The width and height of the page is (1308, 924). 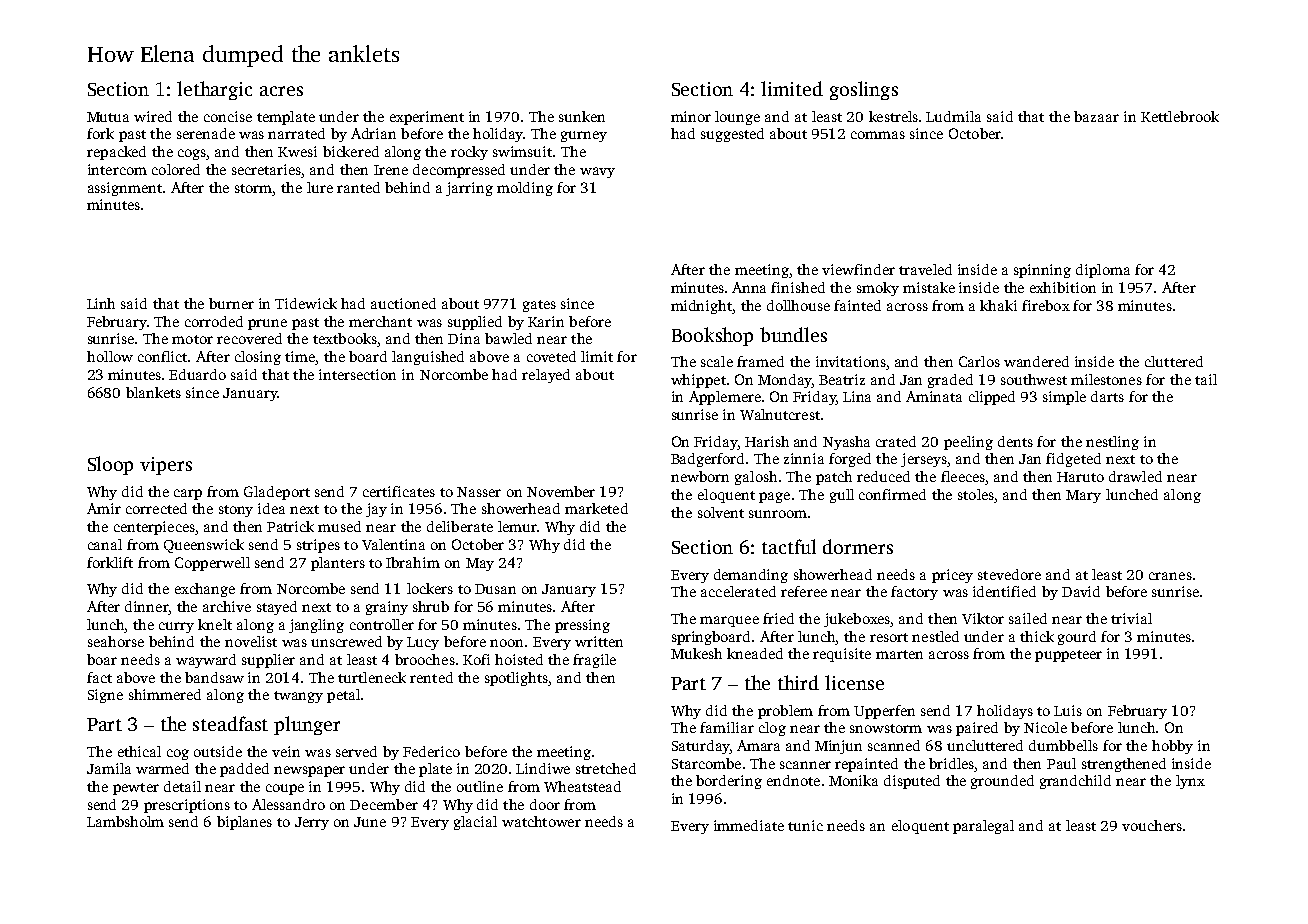 What do you see at coordinates (712, 336) in the page?
I see `Bookshop` at bounding box center [712, 336].
